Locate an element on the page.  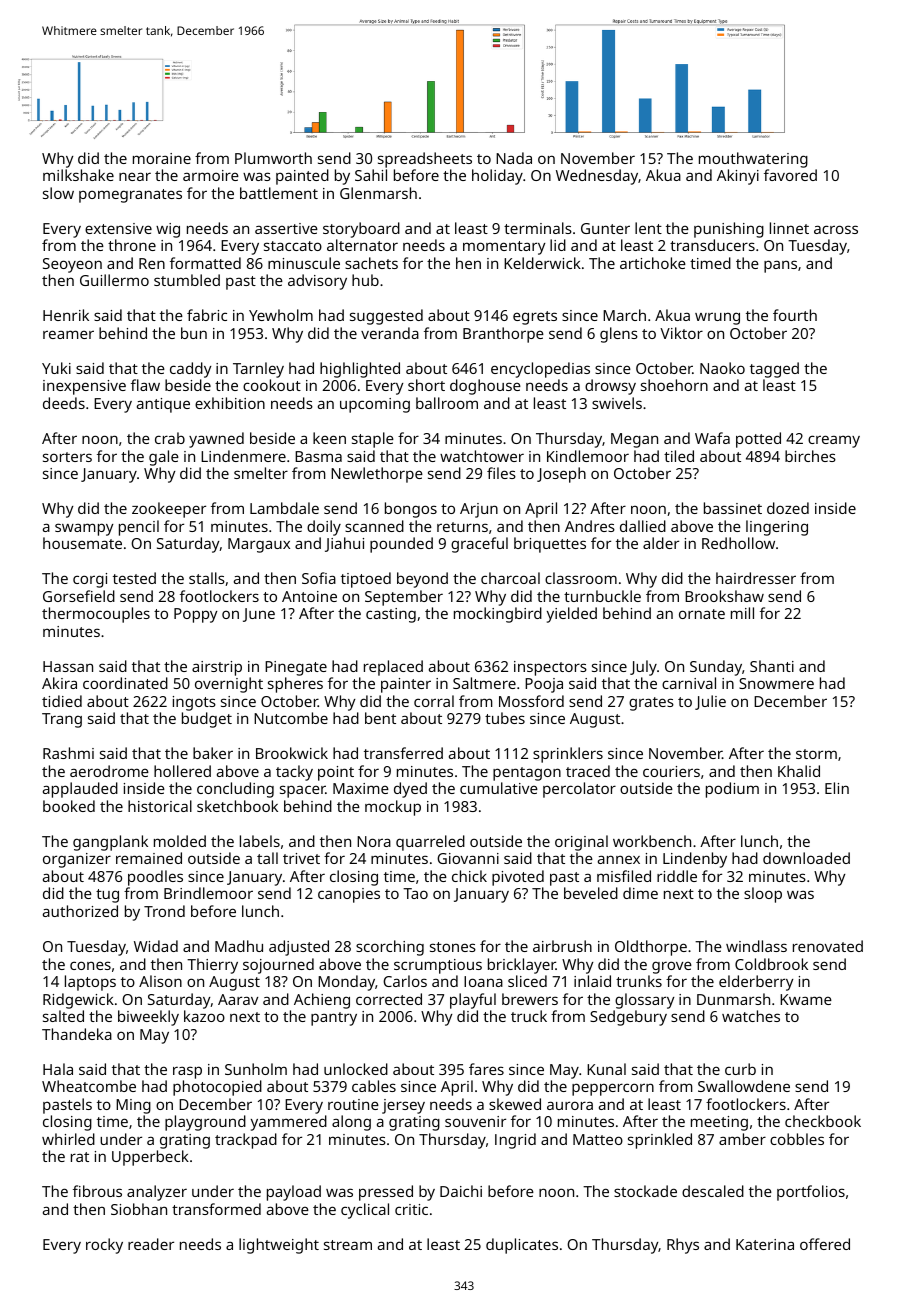
corrected is located at coordinates (389, 999).
